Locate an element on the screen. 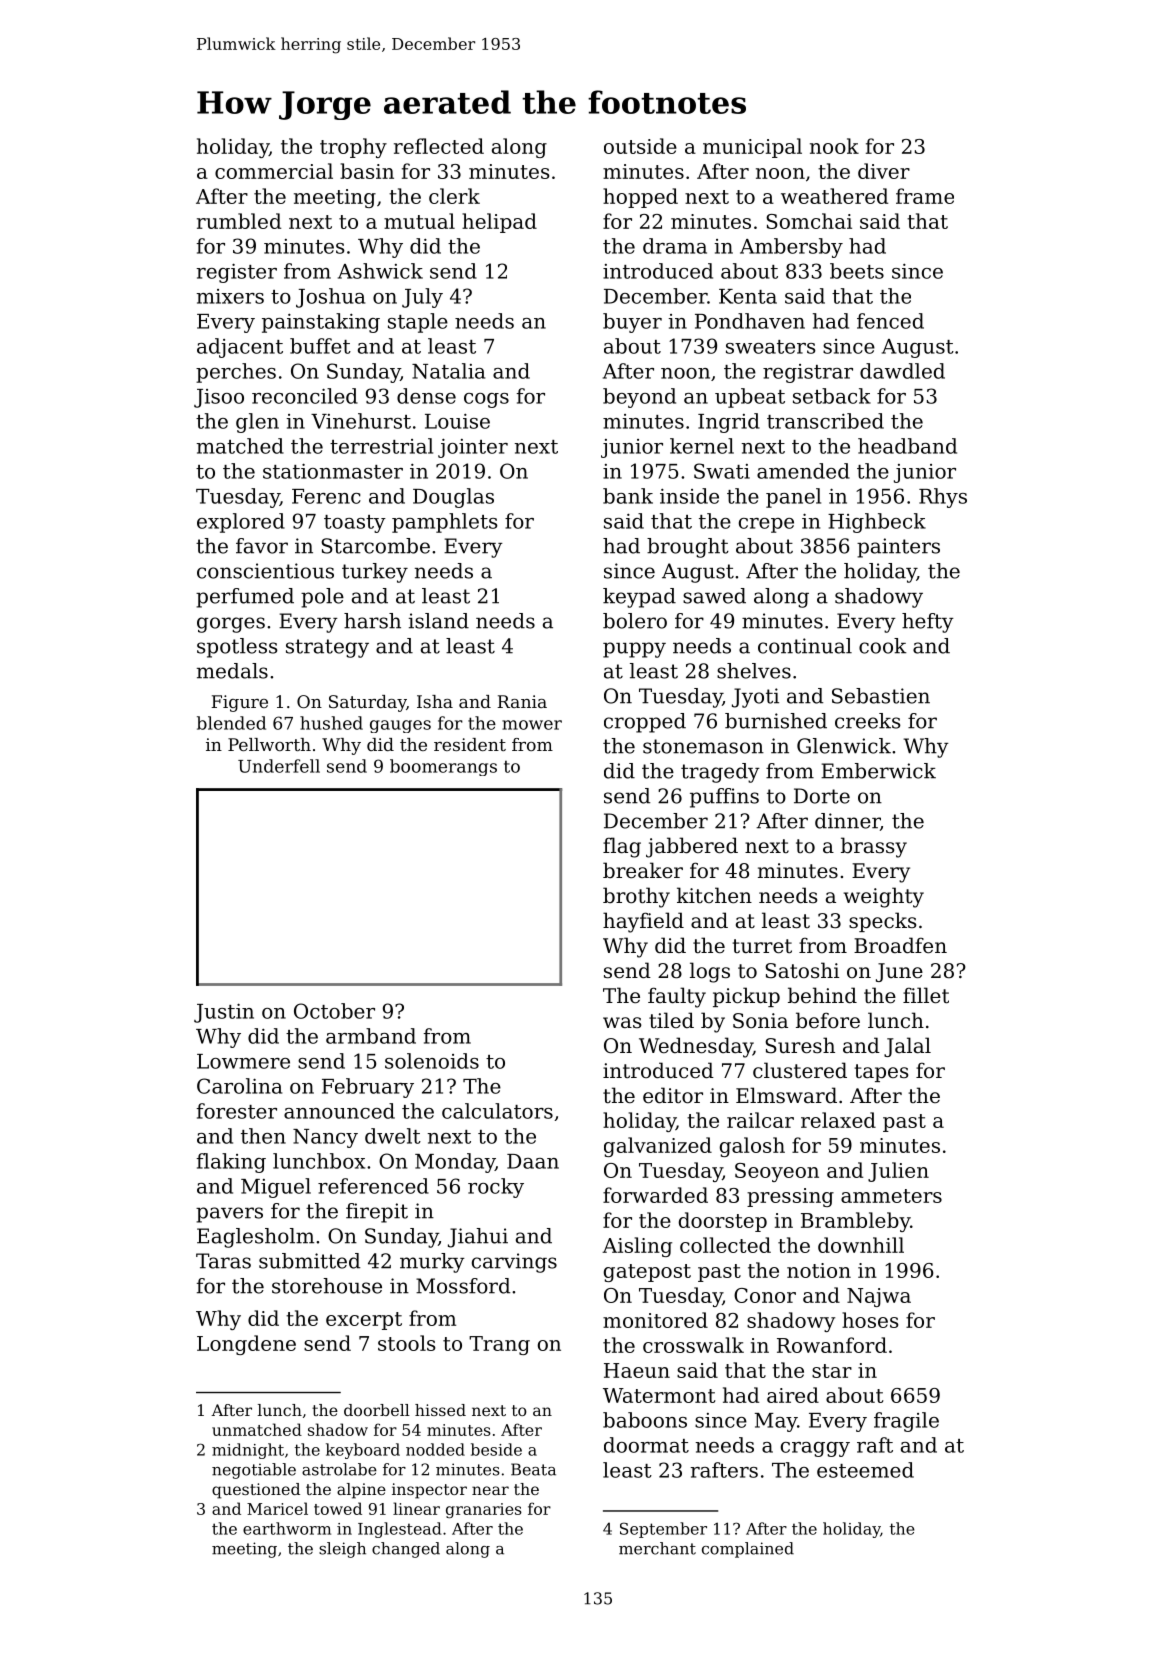 The width and height of the screenshot is (1165, 1654). crosswalk is located at coordinates (693, 1345).
